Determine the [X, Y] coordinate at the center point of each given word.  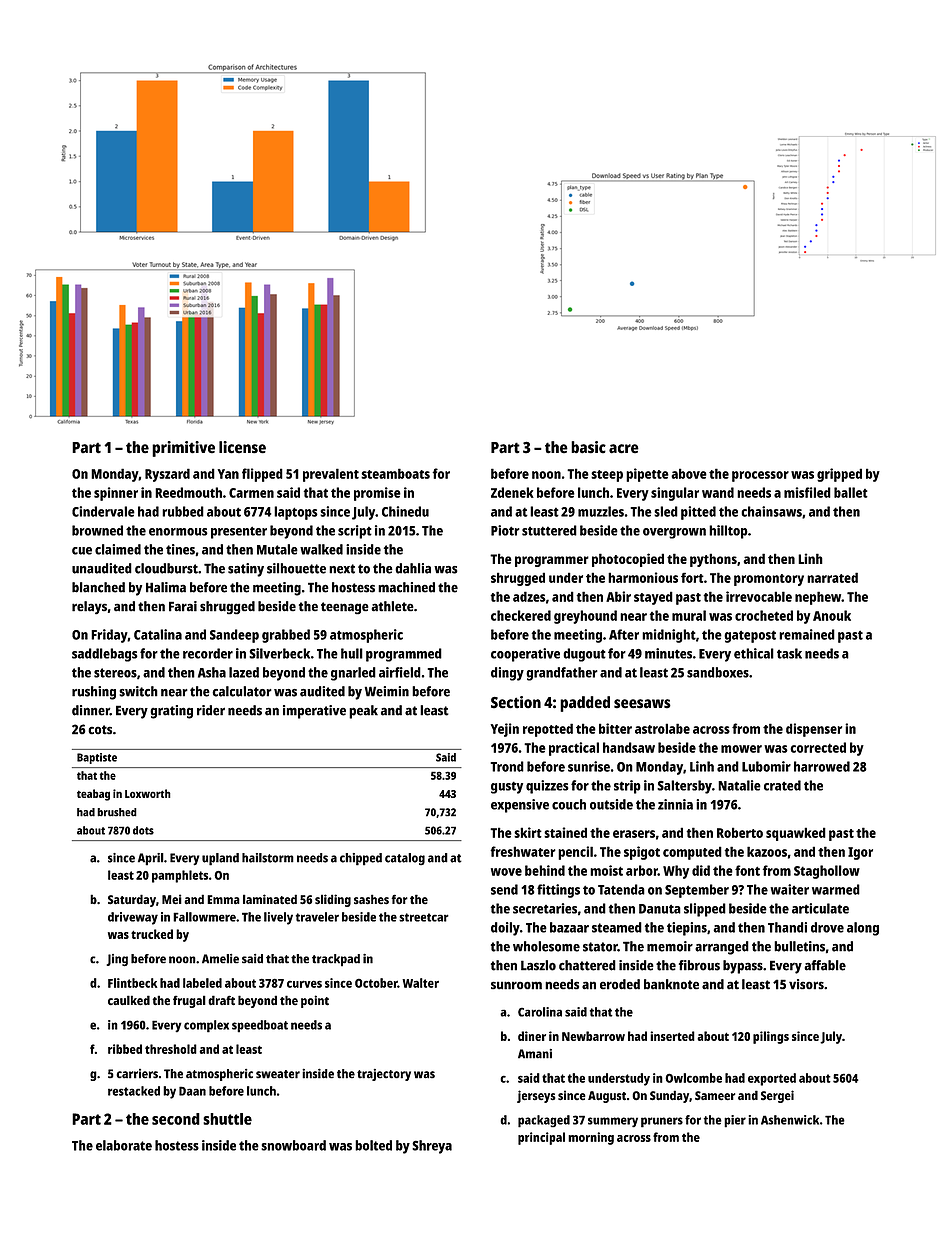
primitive [183, 449]
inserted [672, 1036]
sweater [278, 1074]
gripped [839, 475]
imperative [314, 712]
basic [588, 447]
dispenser [814, 730]
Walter [420, 983]
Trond [507, 766]
